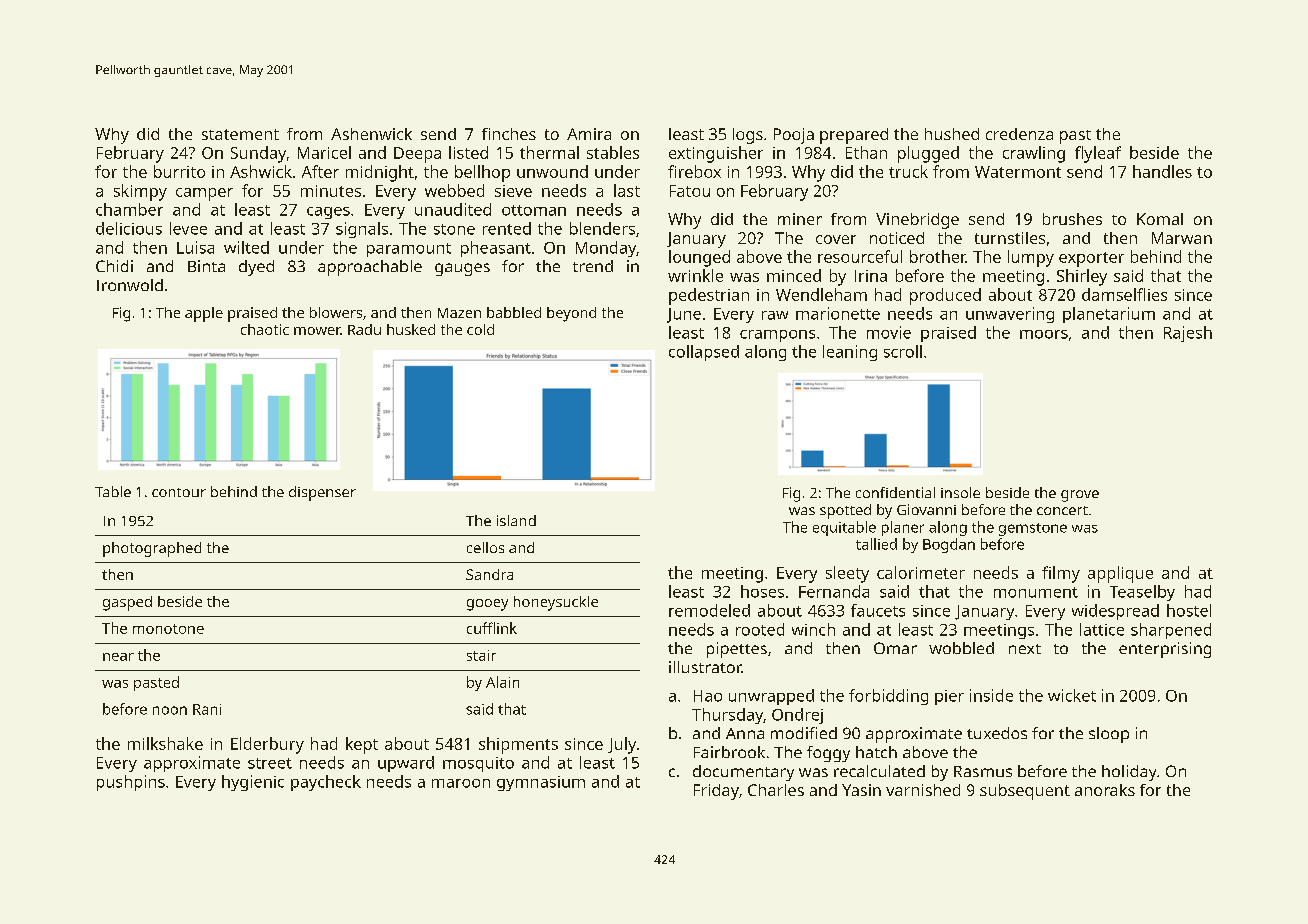  I want to click on statement, so click(240, 134).
